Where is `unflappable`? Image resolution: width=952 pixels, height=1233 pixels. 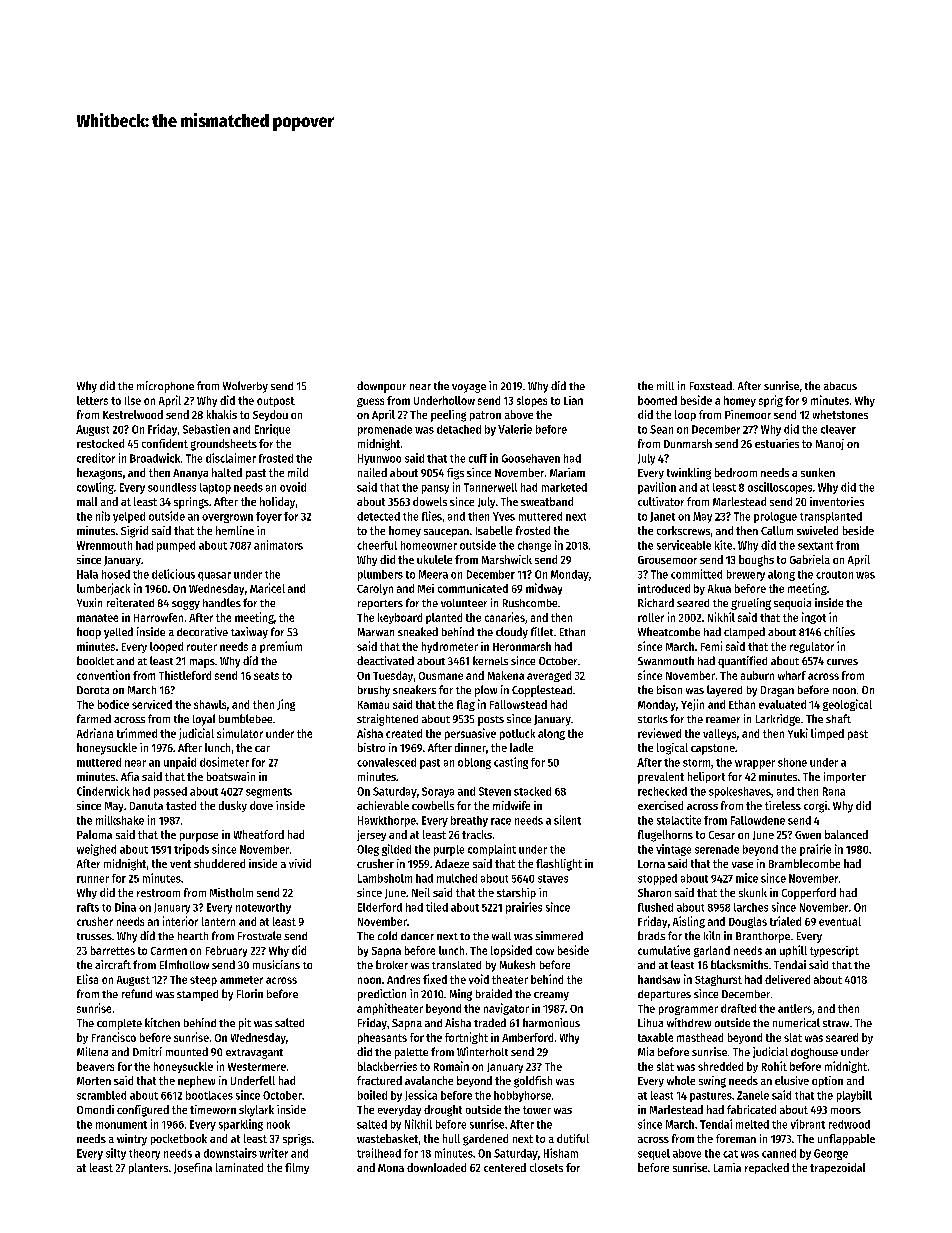
unflappable is located at coordinates (846, 1139).
